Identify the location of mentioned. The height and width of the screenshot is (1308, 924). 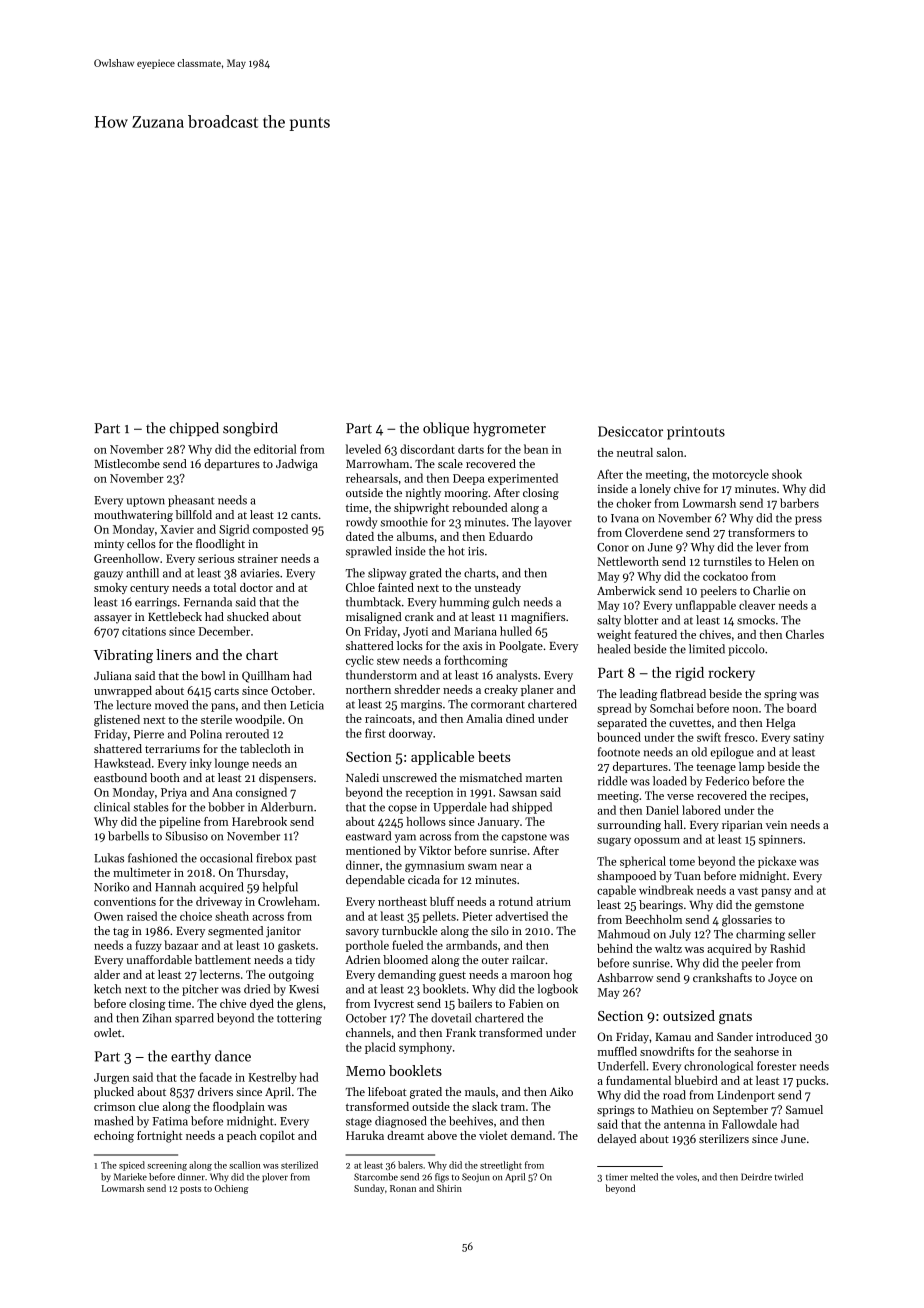
(373, 850).
